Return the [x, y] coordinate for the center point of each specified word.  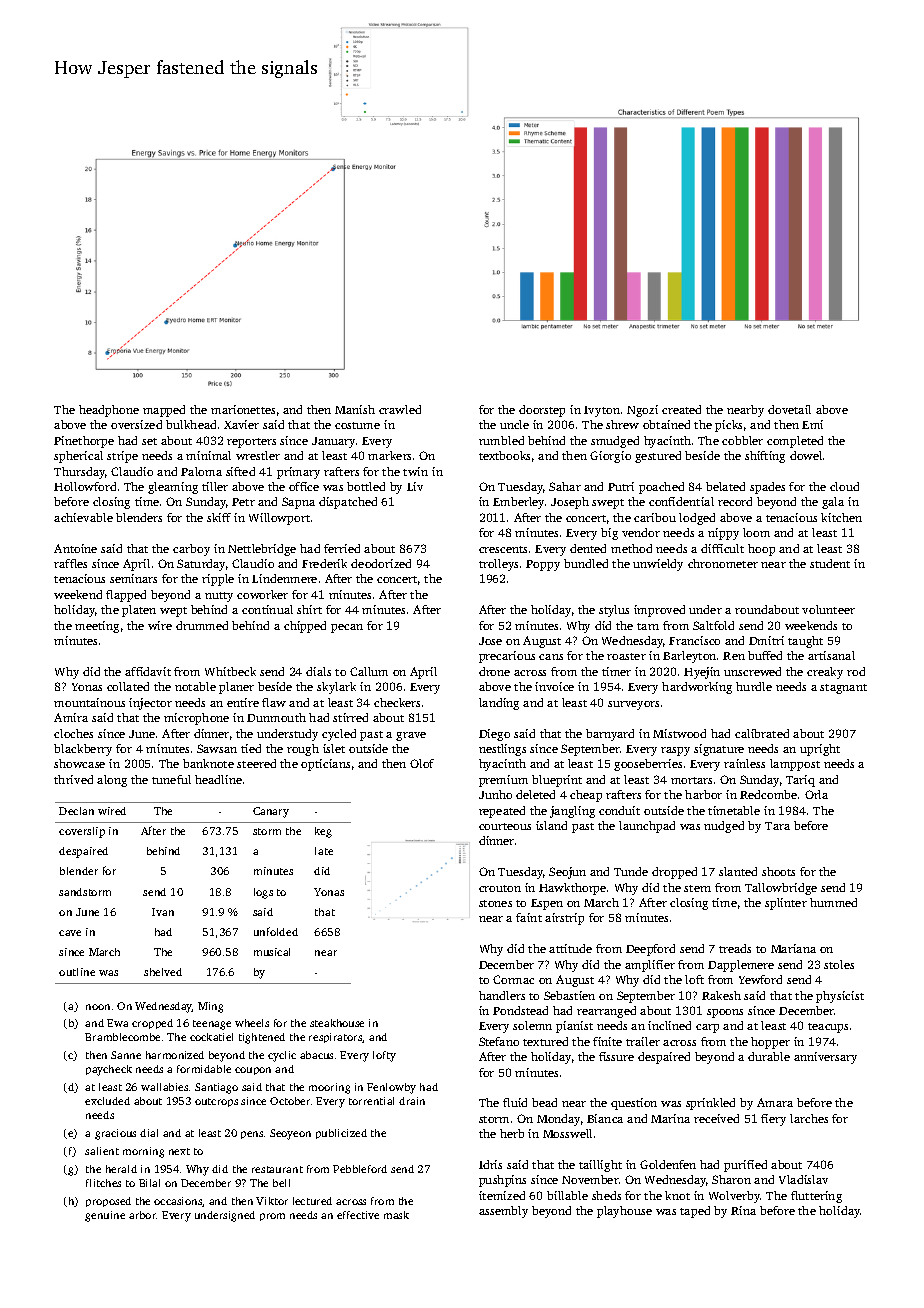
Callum [369, 671]
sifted [240, 471]
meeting [97, 627]
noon [98, 1007]
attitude [570, 948]
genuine [105, 1216]
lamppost [795, 765]
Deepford [650, 950]
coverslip [82, 832]
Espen [547, 904]
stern [697, 888]
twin [415, 471]
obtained [666, 424]
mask [396, 1215]
